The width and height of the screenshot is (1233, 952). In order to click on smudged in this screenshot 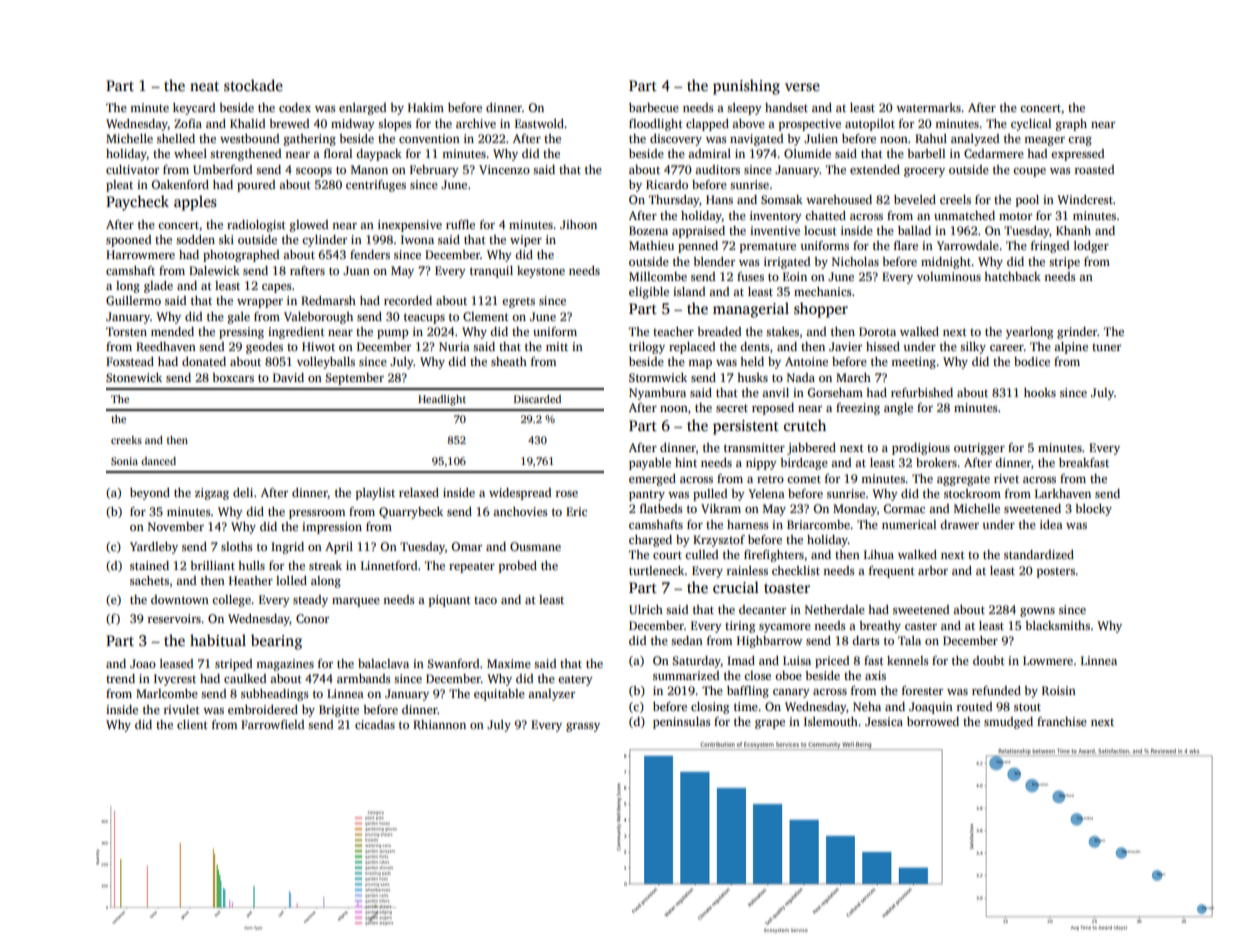, I will do `click(1008, 723)`.
